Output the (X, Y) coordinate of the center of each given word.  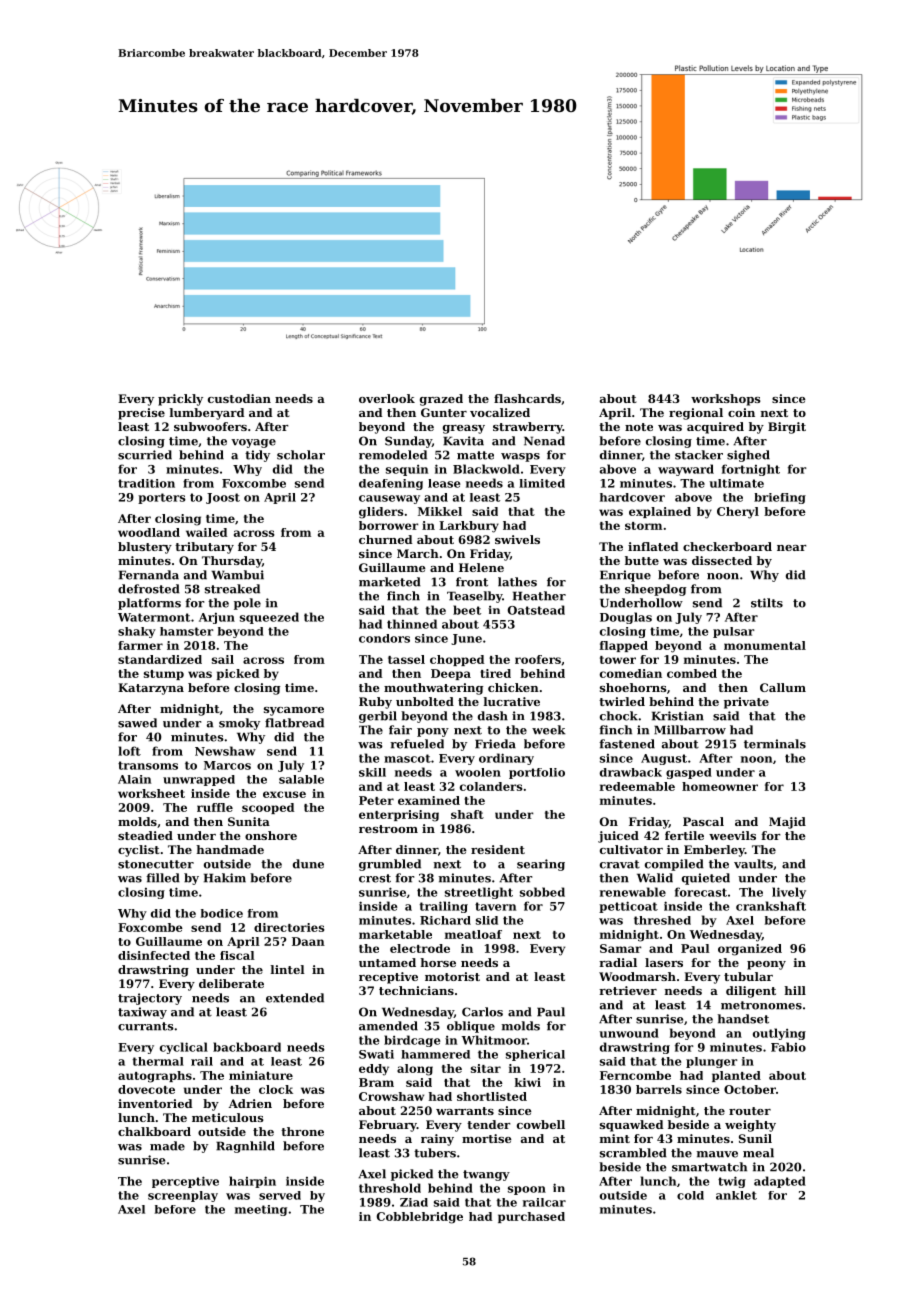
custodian (239, 398)
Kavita (463, 441)
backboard (247, 1047)
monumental (765, 645)
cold (690, 1195)
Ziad (414, 1202)
